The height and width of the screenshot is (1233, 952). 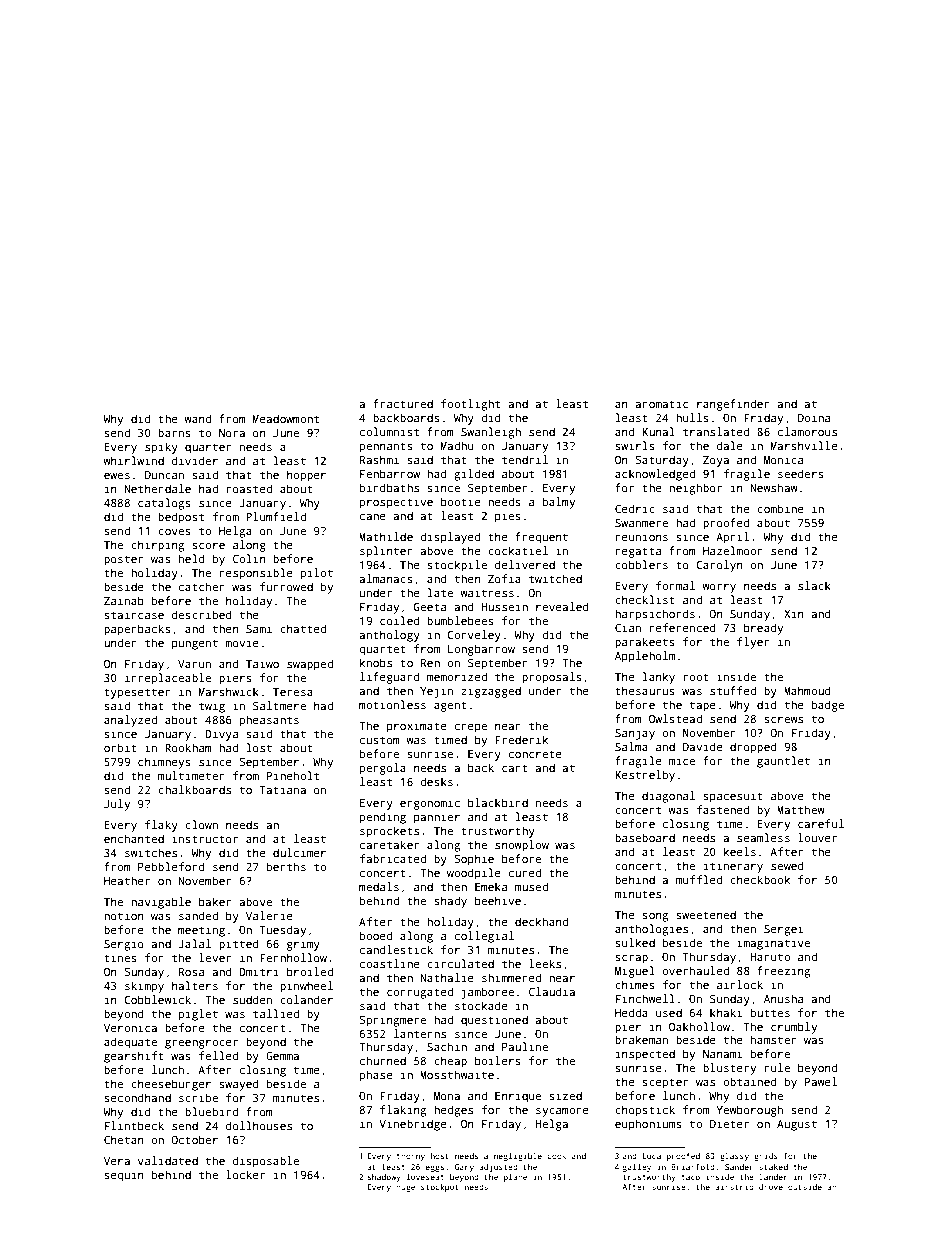 I want to click on Pawel, so click(x=821, y=1081).
